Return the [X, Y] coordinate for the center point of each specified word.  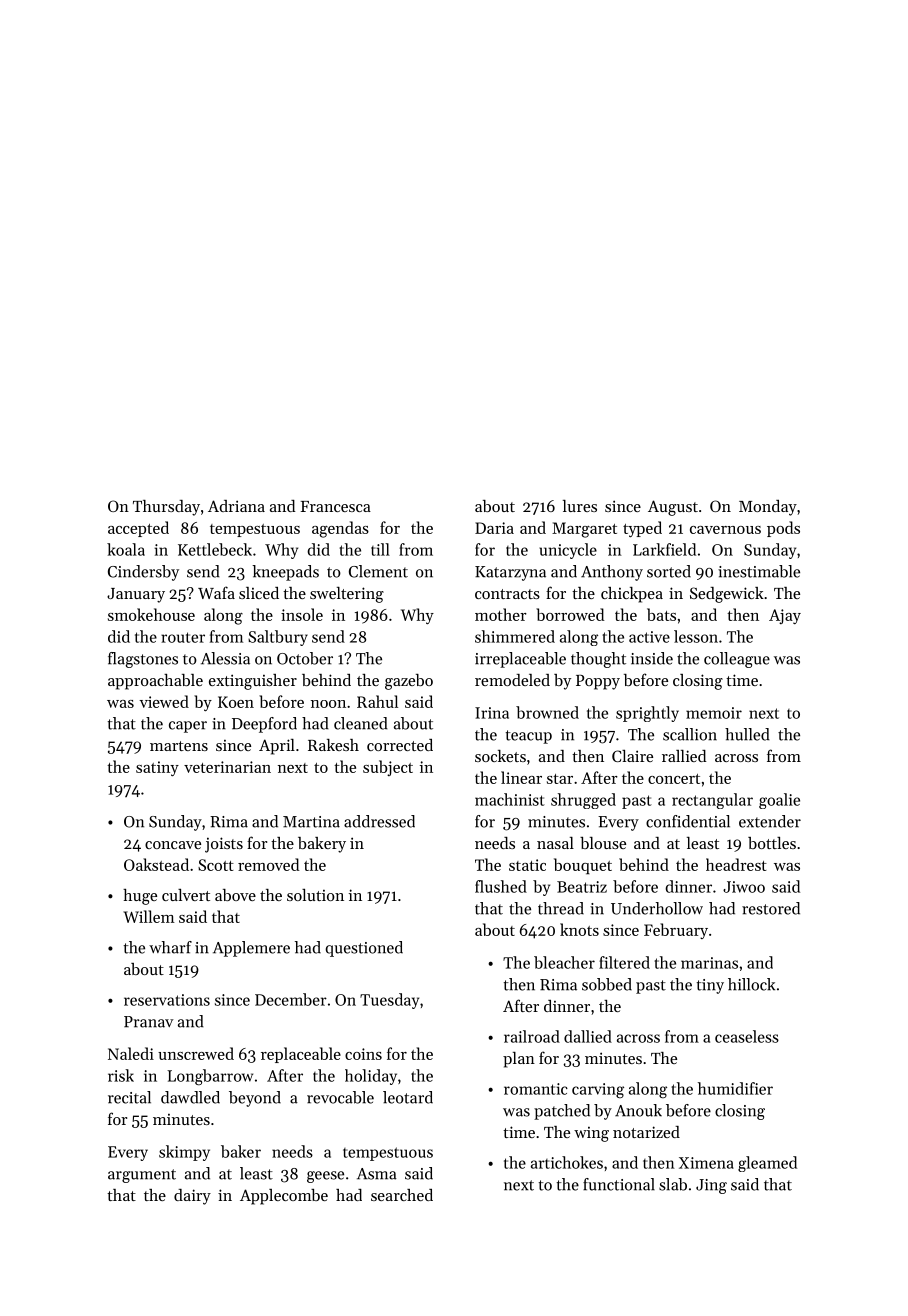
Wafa [216, 592]
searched [402, 1195]
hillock [751, 984]
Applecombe [284, 1197]
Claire [632, 756]
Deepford [264, 725]
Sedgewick [727, 595]
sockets [500, 756]
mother [501, 614]
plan [519, 1060]
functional [619, 1184]
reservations [167, 1000]
